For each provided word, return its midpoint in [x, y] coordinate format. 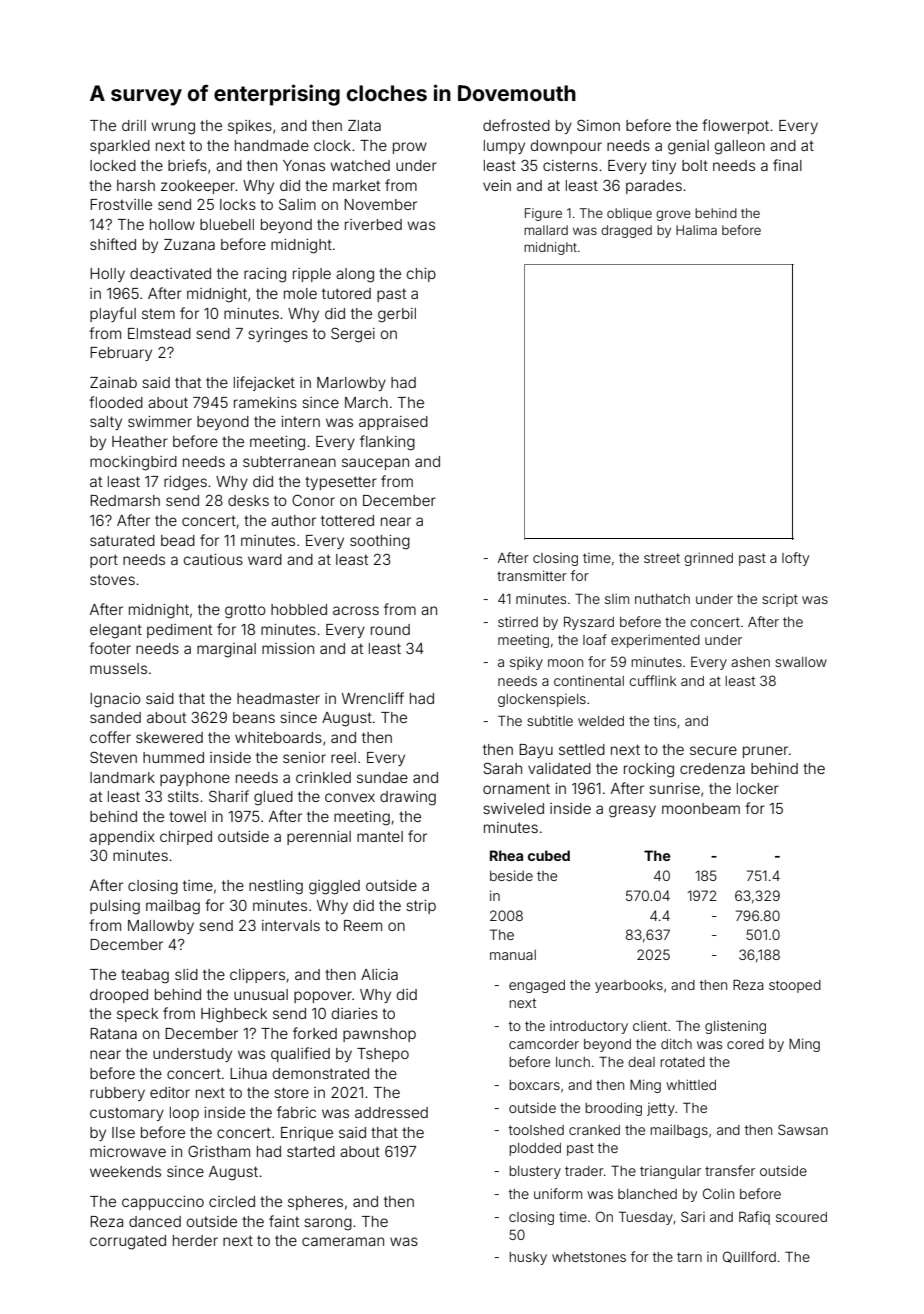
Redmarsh [125, 500]
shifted [113, 244]
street [662, 558]
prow [410, 148]
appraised [393, 423]
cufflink [652, 680]
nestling [276, 887]
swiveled [513, 808]
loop [184, 1114]
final [787, 165]
